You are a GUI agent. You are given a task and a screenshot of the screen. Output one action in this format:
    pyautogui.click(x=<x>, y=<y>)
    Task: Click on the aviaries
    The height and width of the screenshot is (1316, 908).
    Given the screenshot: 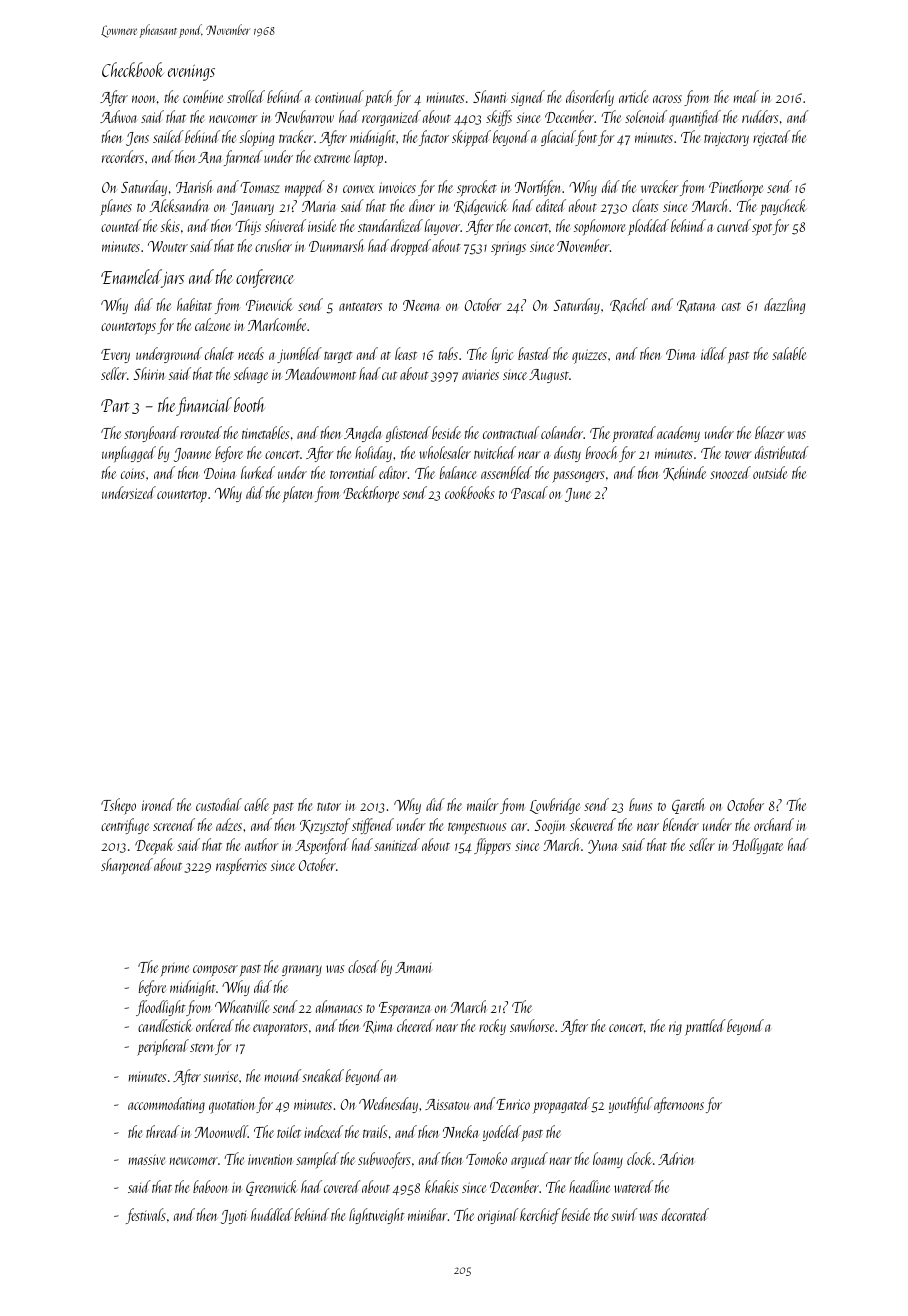 What is the action you would take?
    pyautogui.click(x=480, y=374)
